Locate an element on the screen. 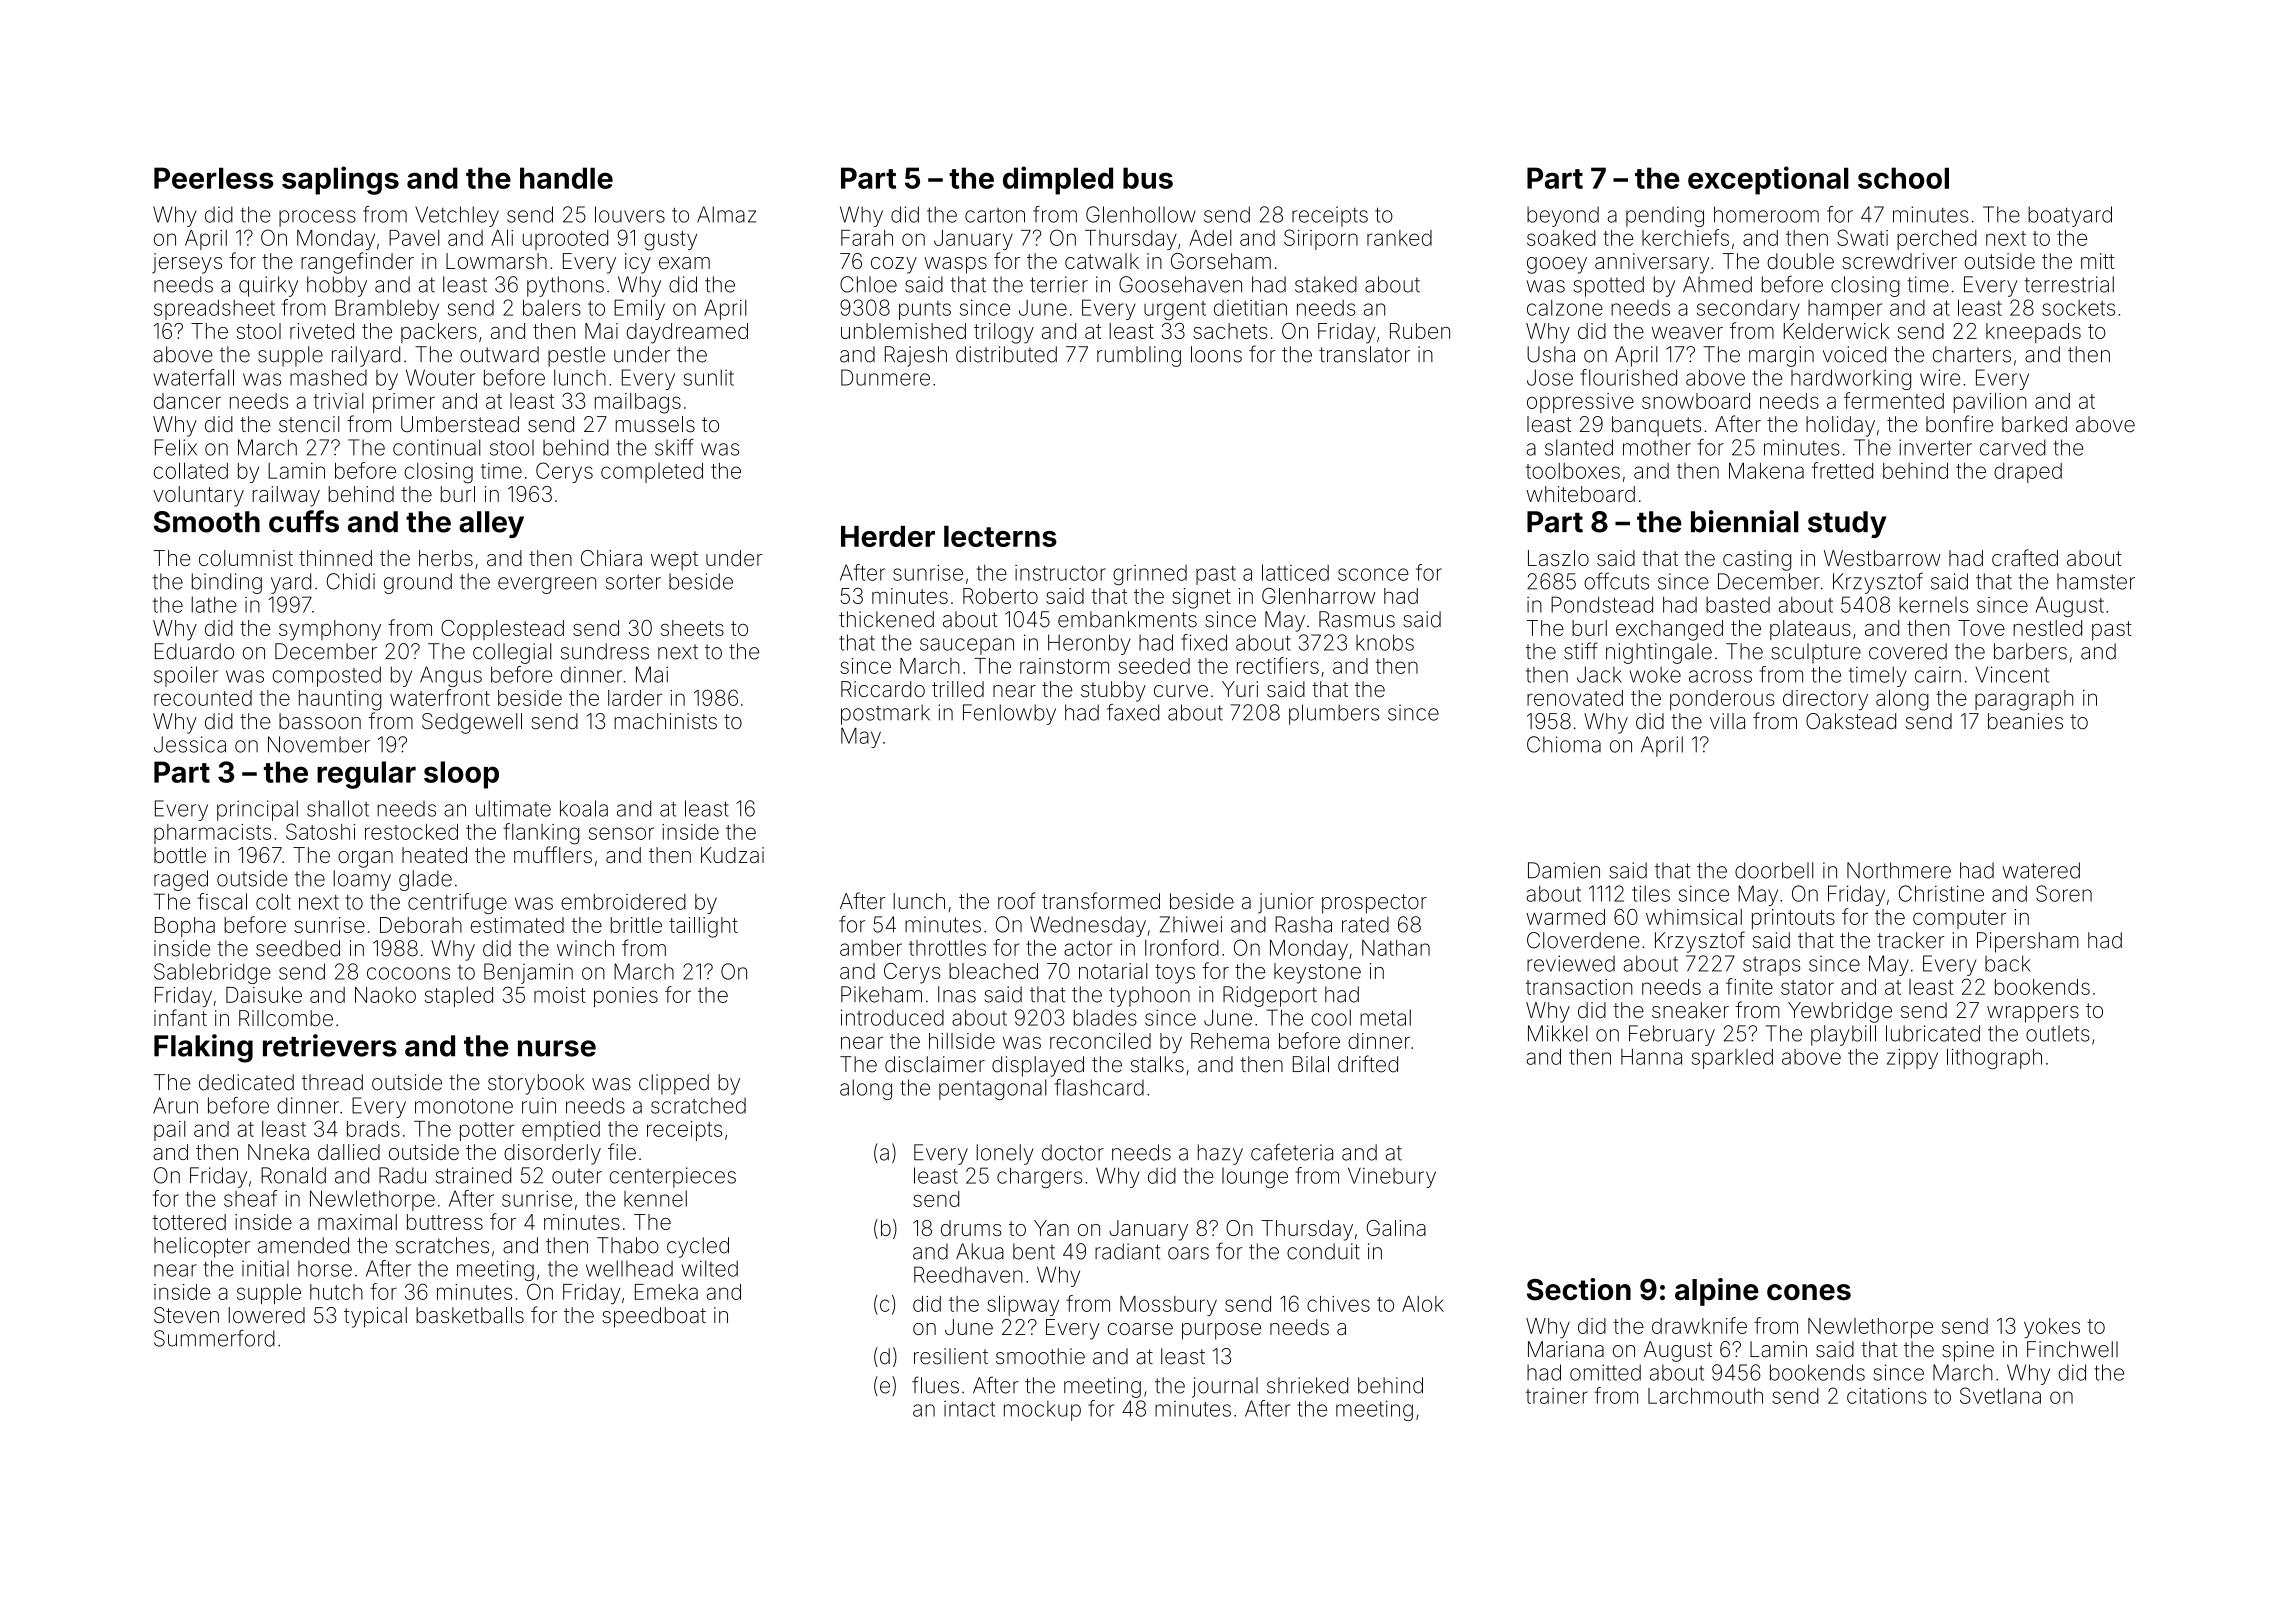 This screenshot has width=2292, height=1620. journal is located at coordinates (1225, 1387).
